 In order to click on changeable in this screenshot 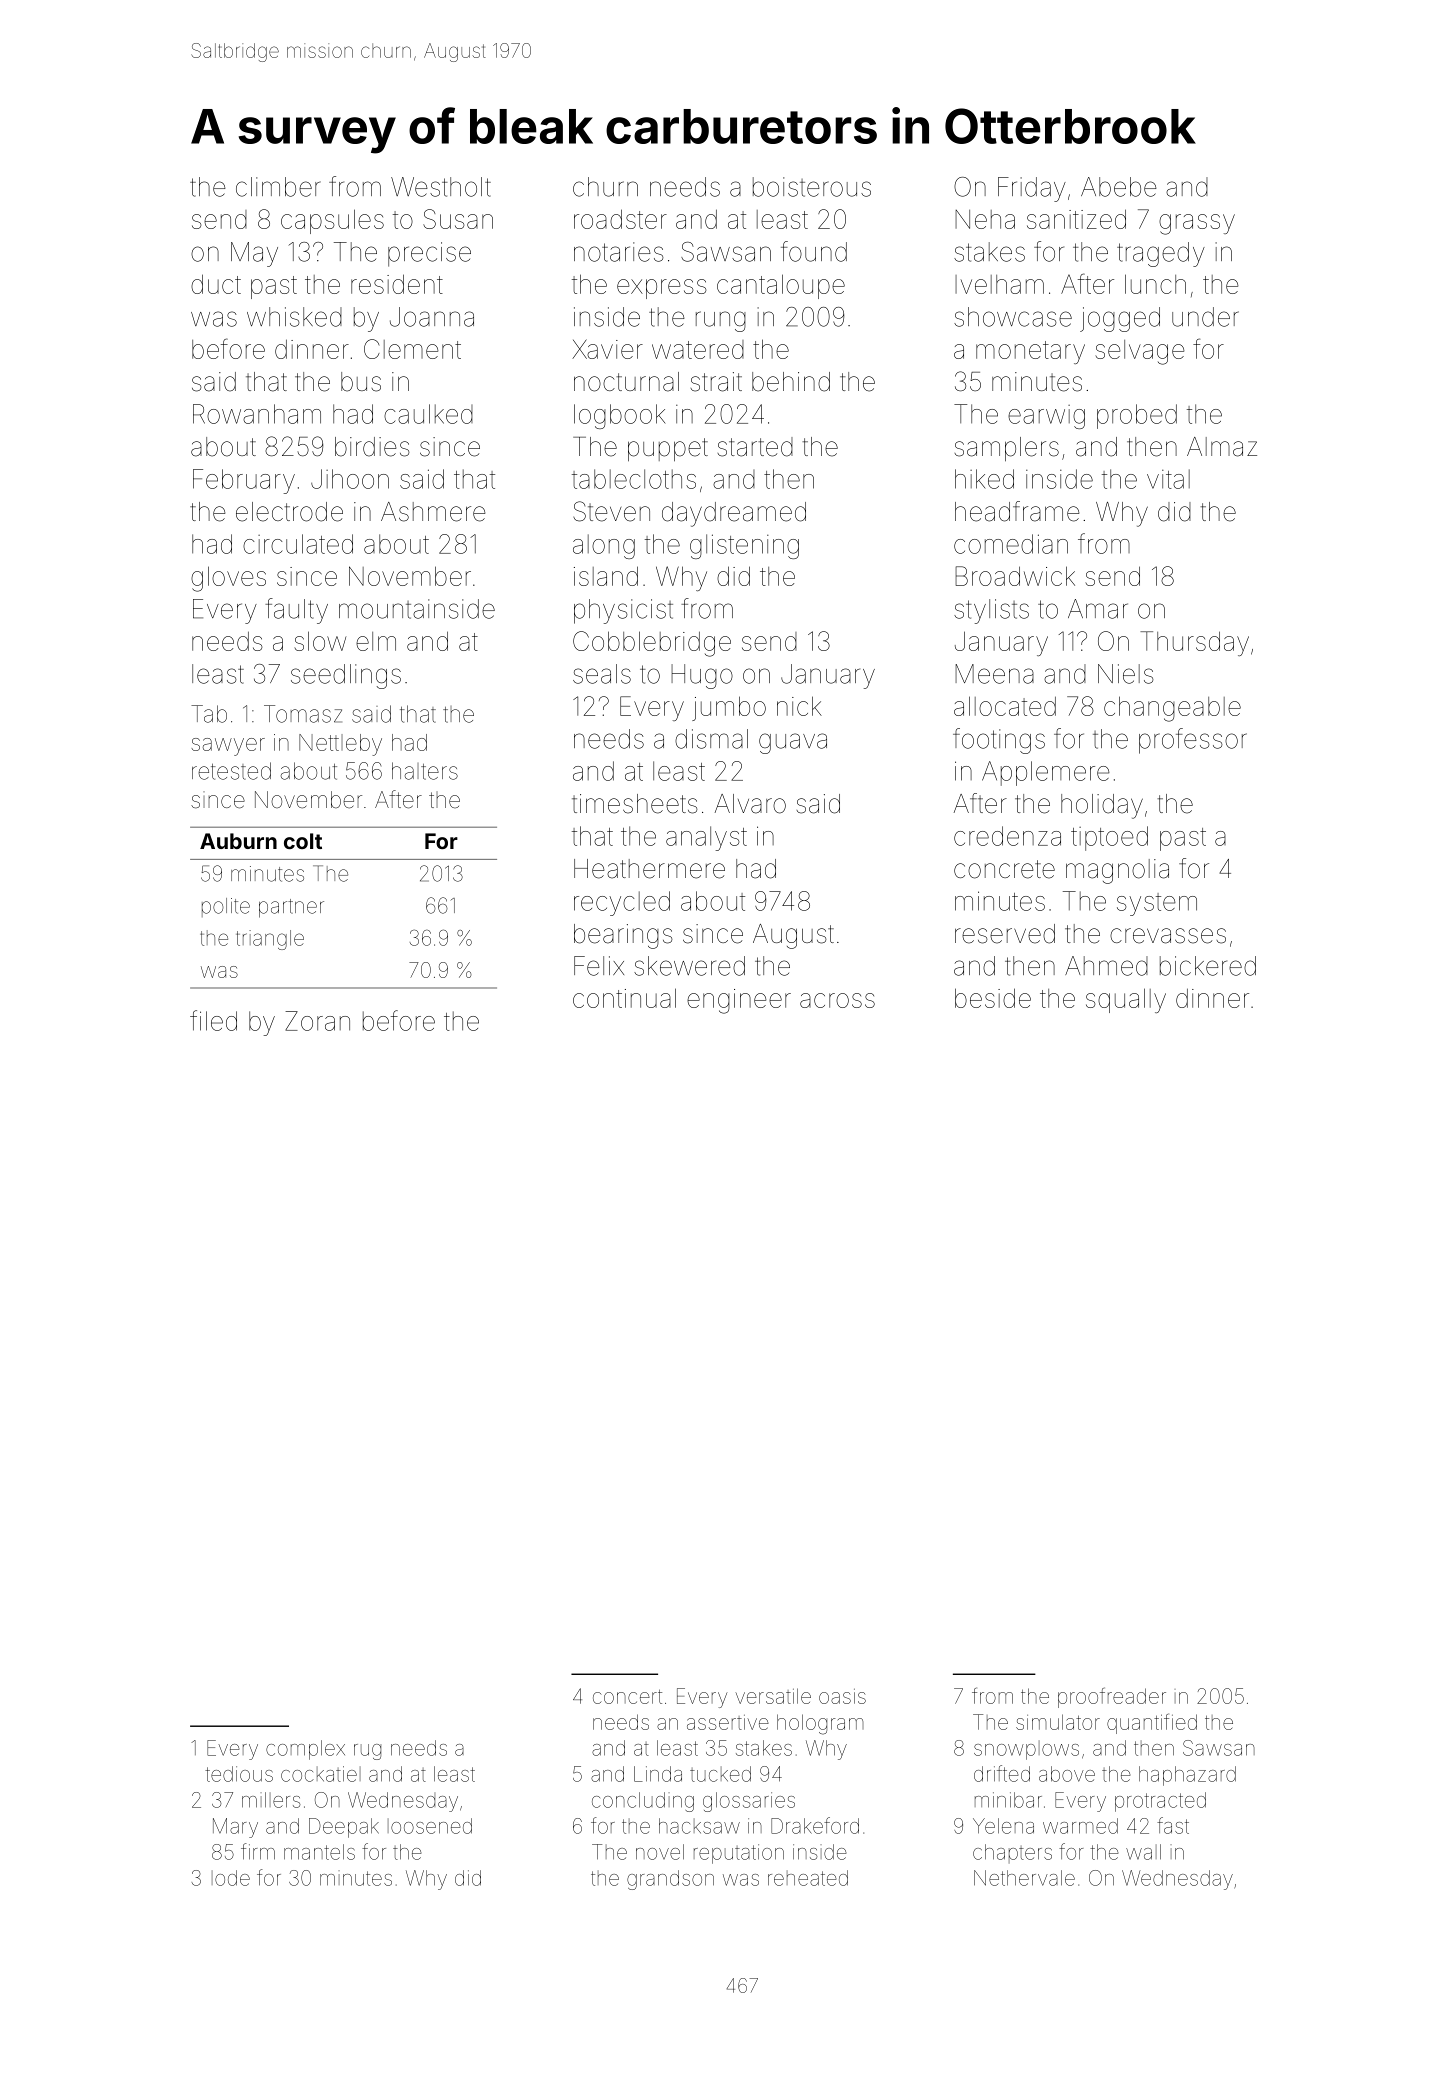, I will do `click(1172, 709)`.
